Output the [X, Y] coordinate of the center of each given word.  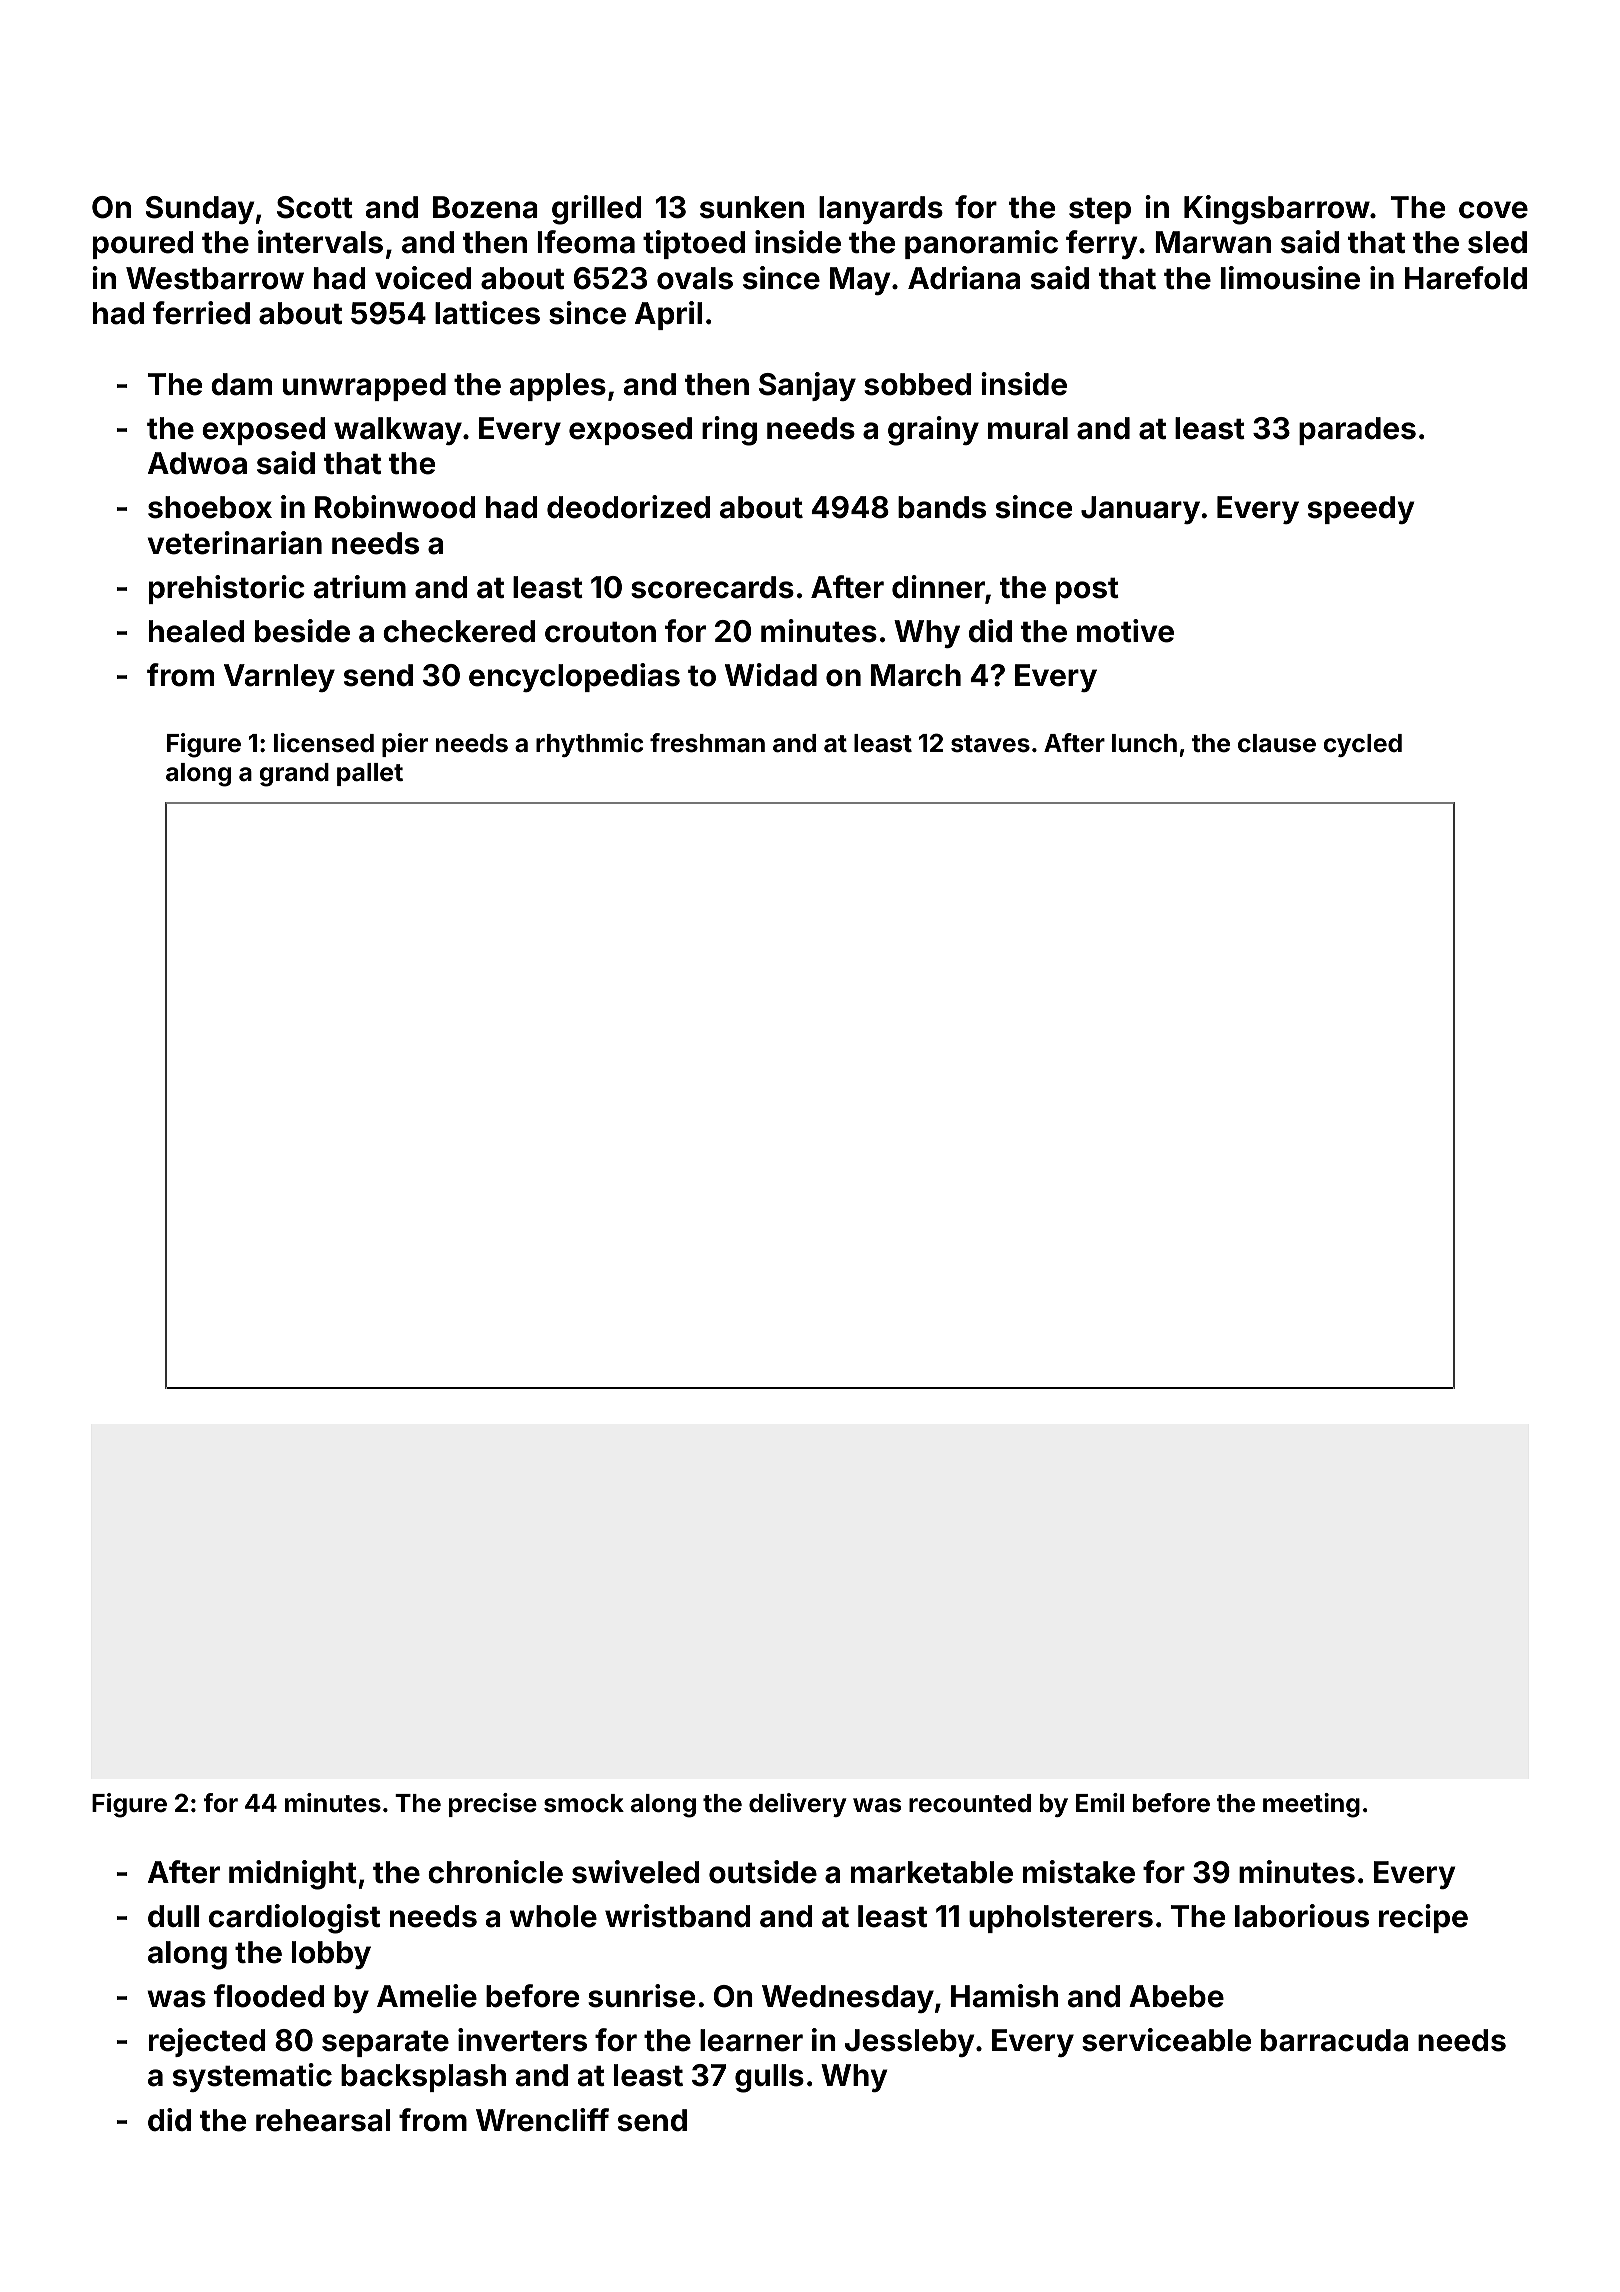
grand [294, 775]
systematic [252, 2077]
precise [493, 1805]
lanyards [881, 210]
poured [143, 245]
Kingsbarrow [1277, 210]
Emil [1100, 1802]
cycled [1362, 745]
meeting [1311, 1805]
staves [990, 744]
